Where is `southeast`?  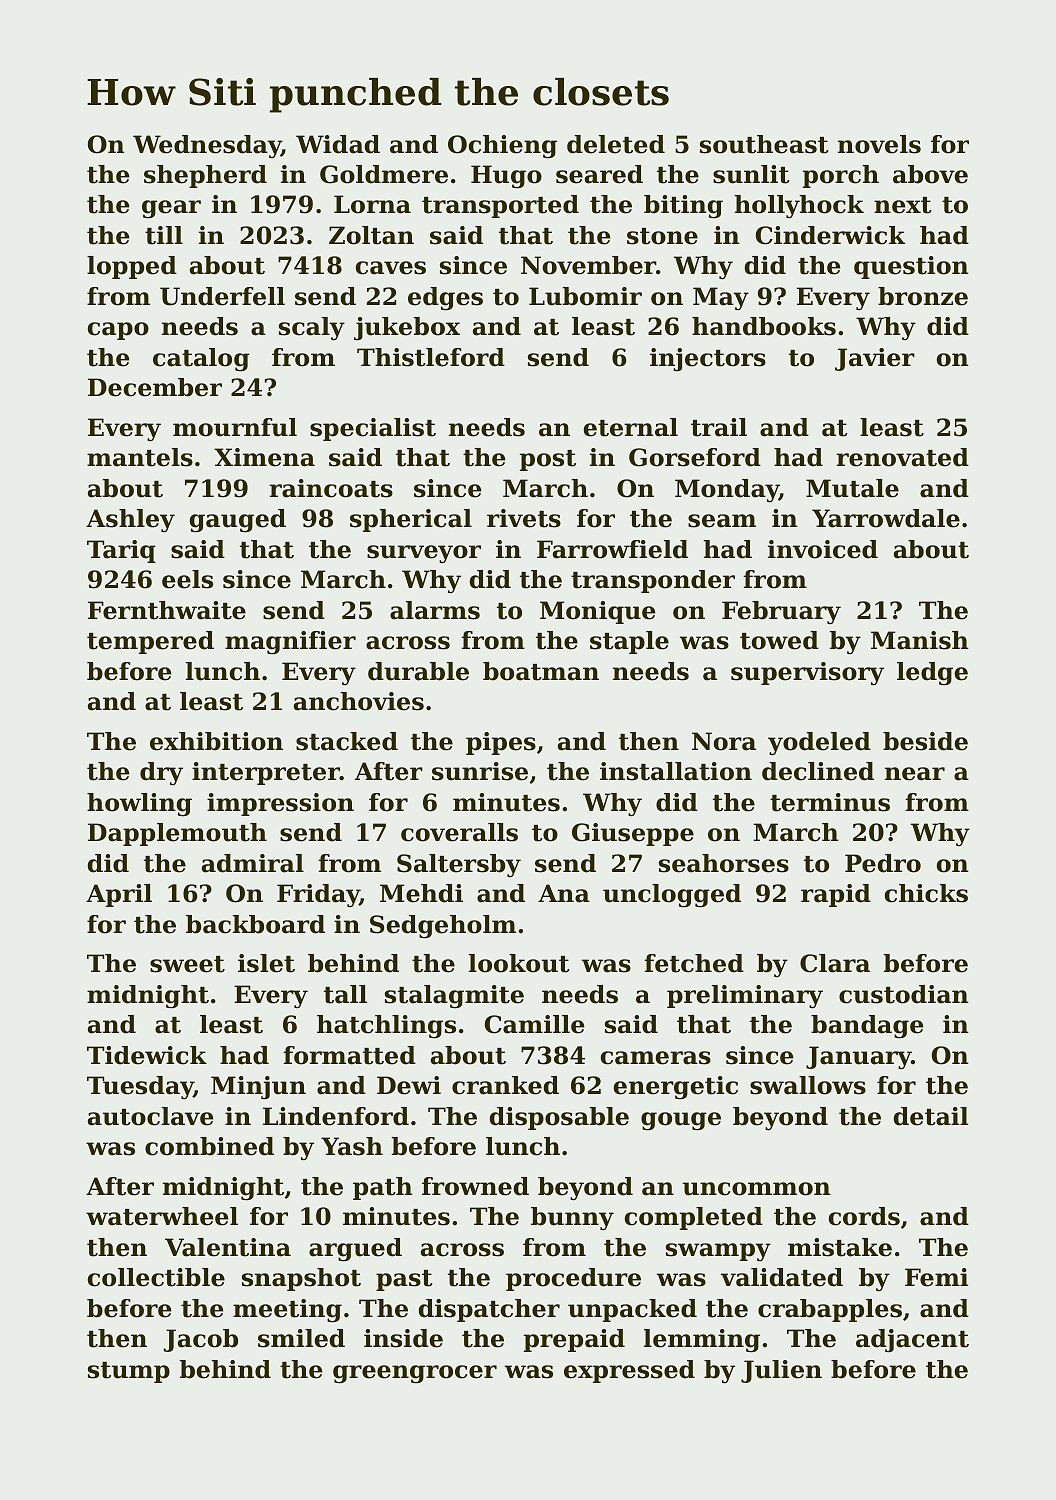 southeast is located at coordinates (764, 144).
